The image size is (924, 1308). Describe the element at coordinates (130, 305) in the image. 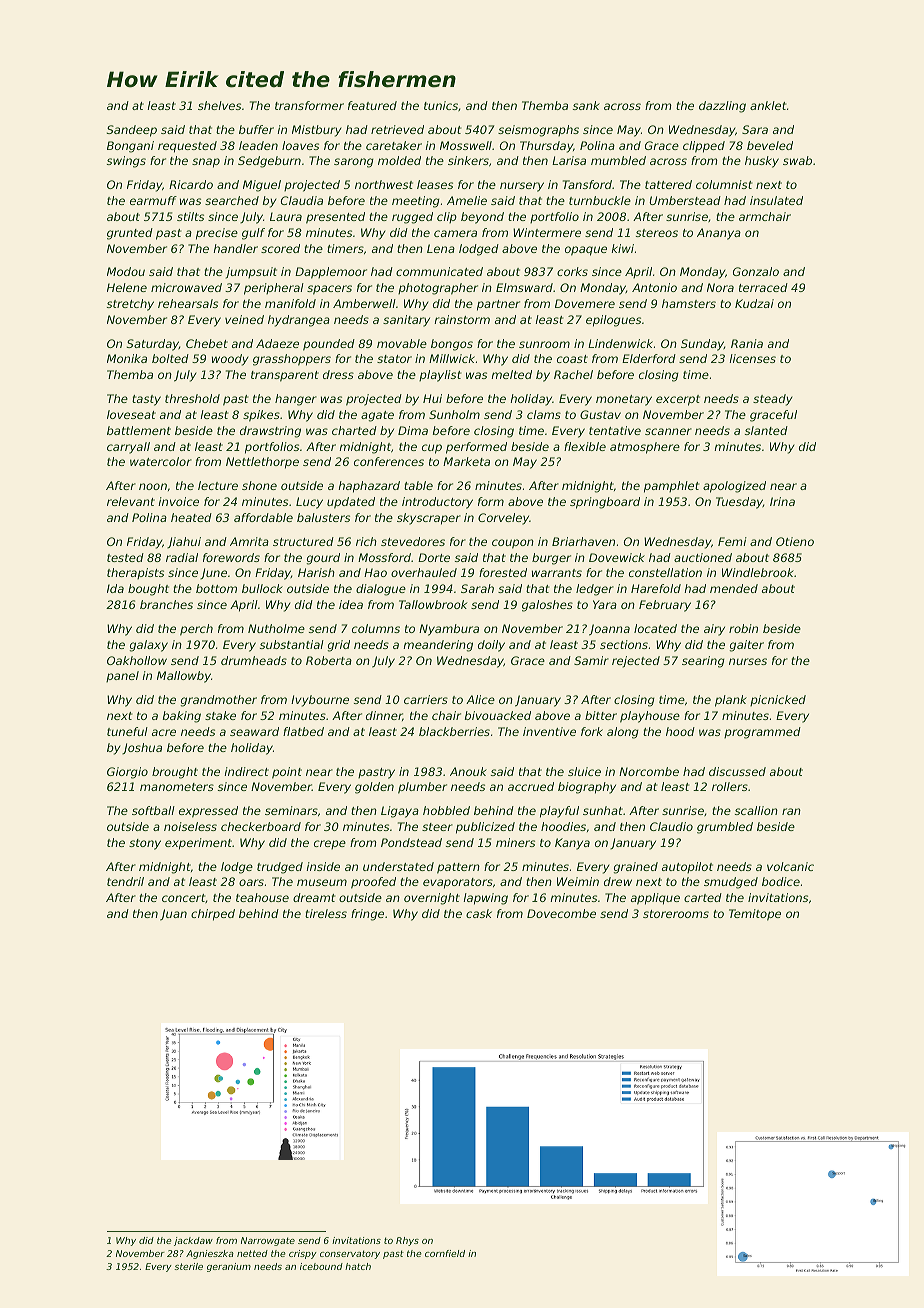

I see `stretchy` at that location.
